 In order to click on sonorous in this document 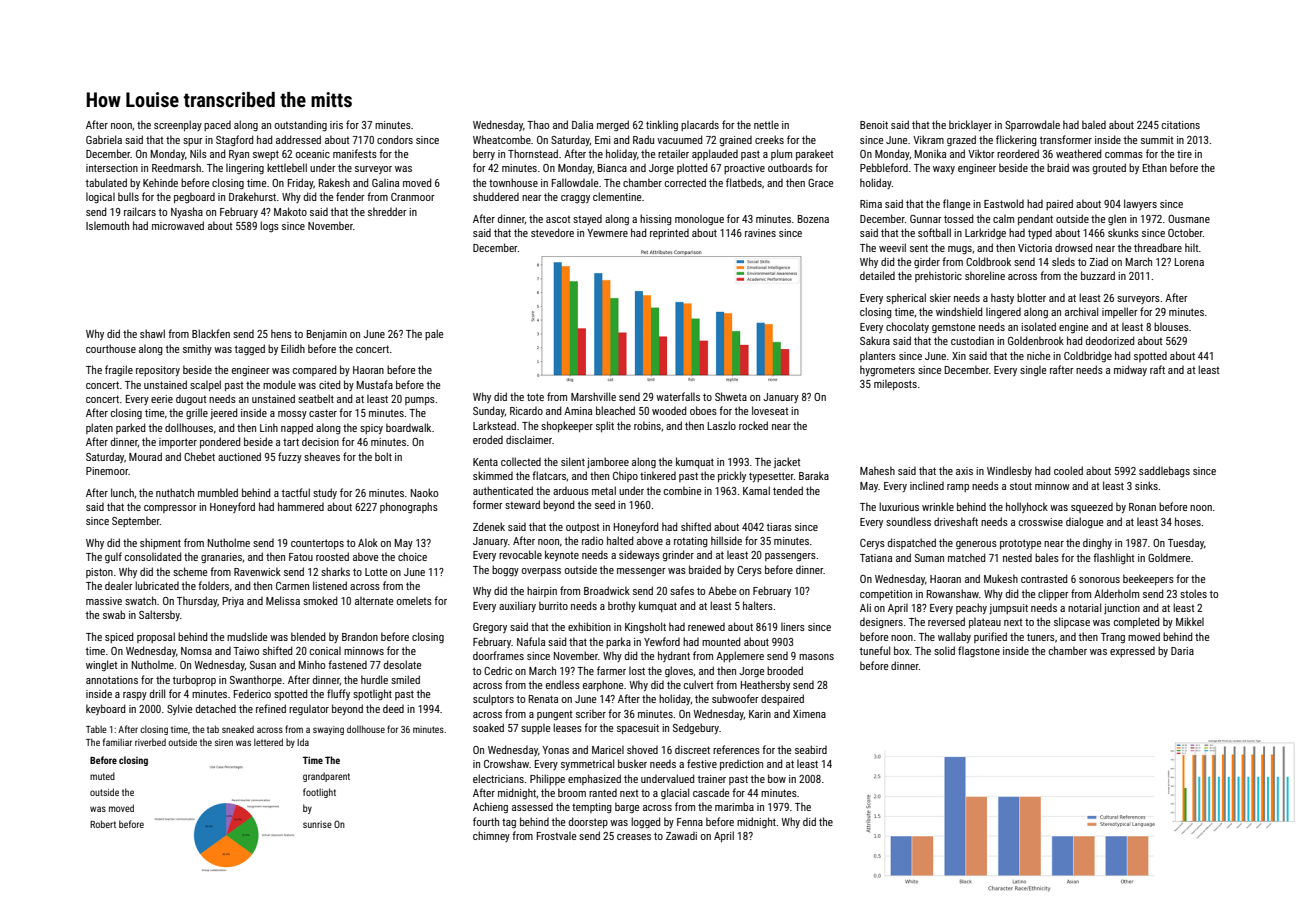, I will do `click(1099, 580)`.
